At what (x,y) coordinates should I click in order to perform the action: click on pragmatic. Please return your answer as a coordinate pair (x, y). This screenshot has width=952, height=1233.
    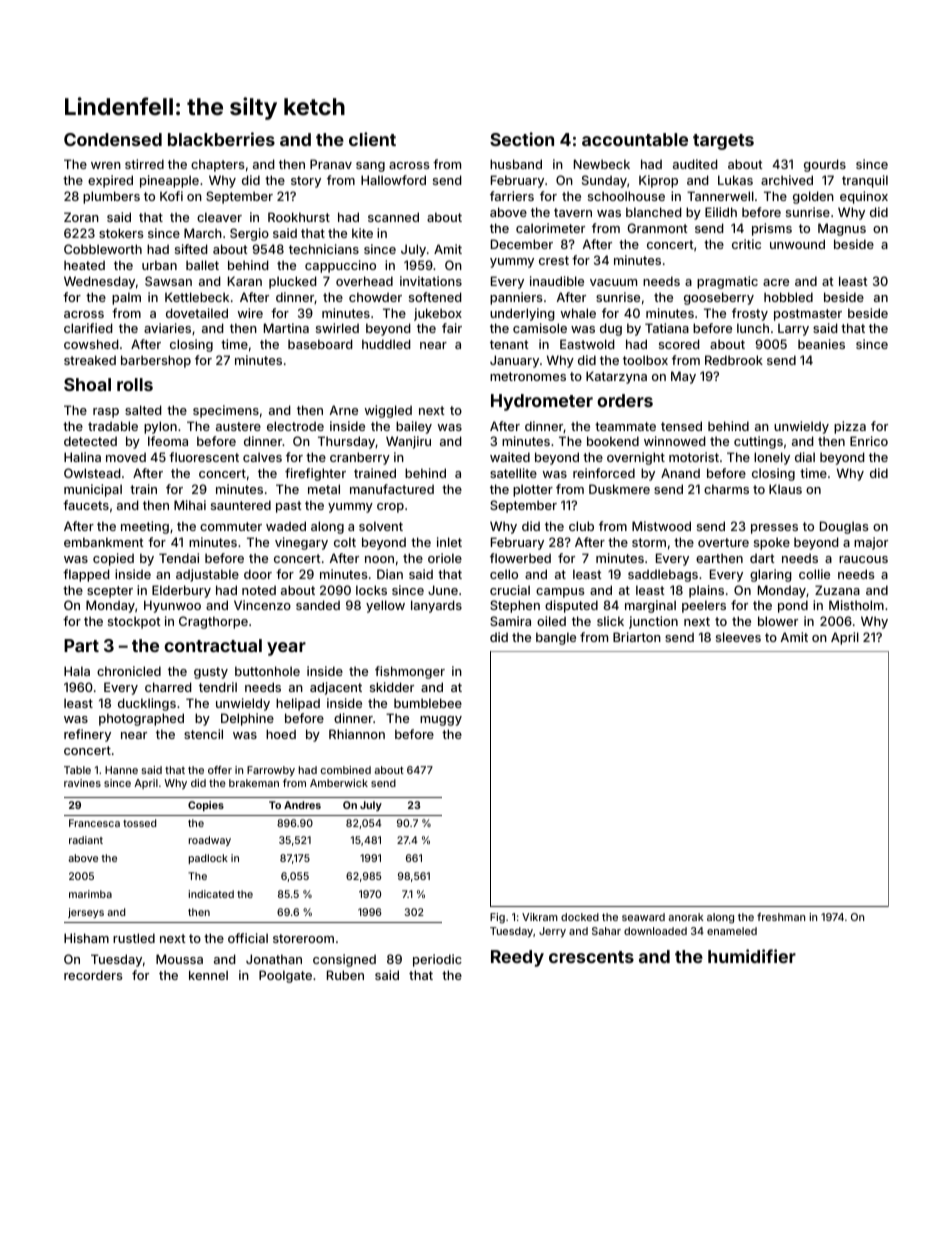
    Looking at the image, I should click on (727, 282).
